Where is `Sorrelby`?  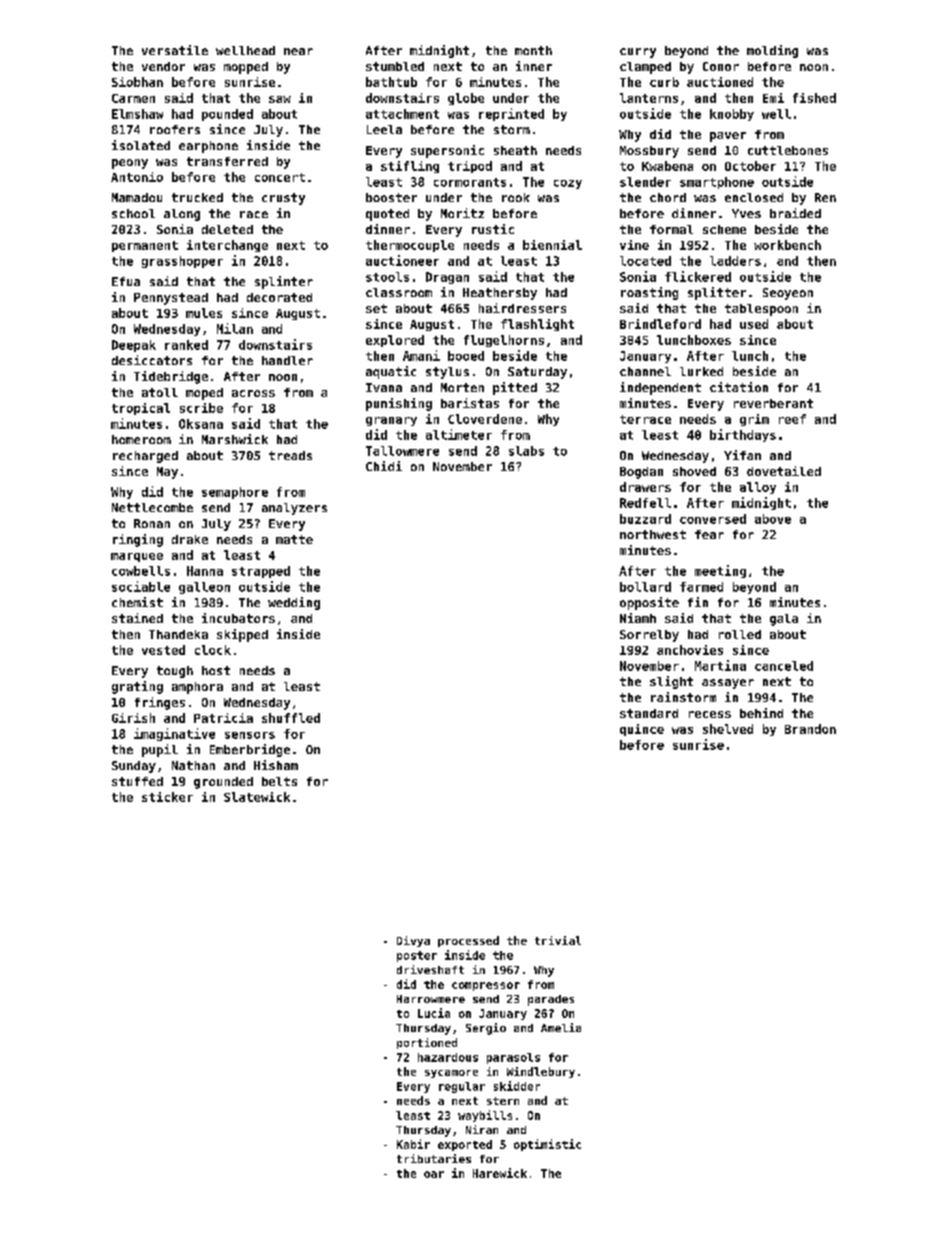
Sorrelby is located at coordinates (649, 636).
